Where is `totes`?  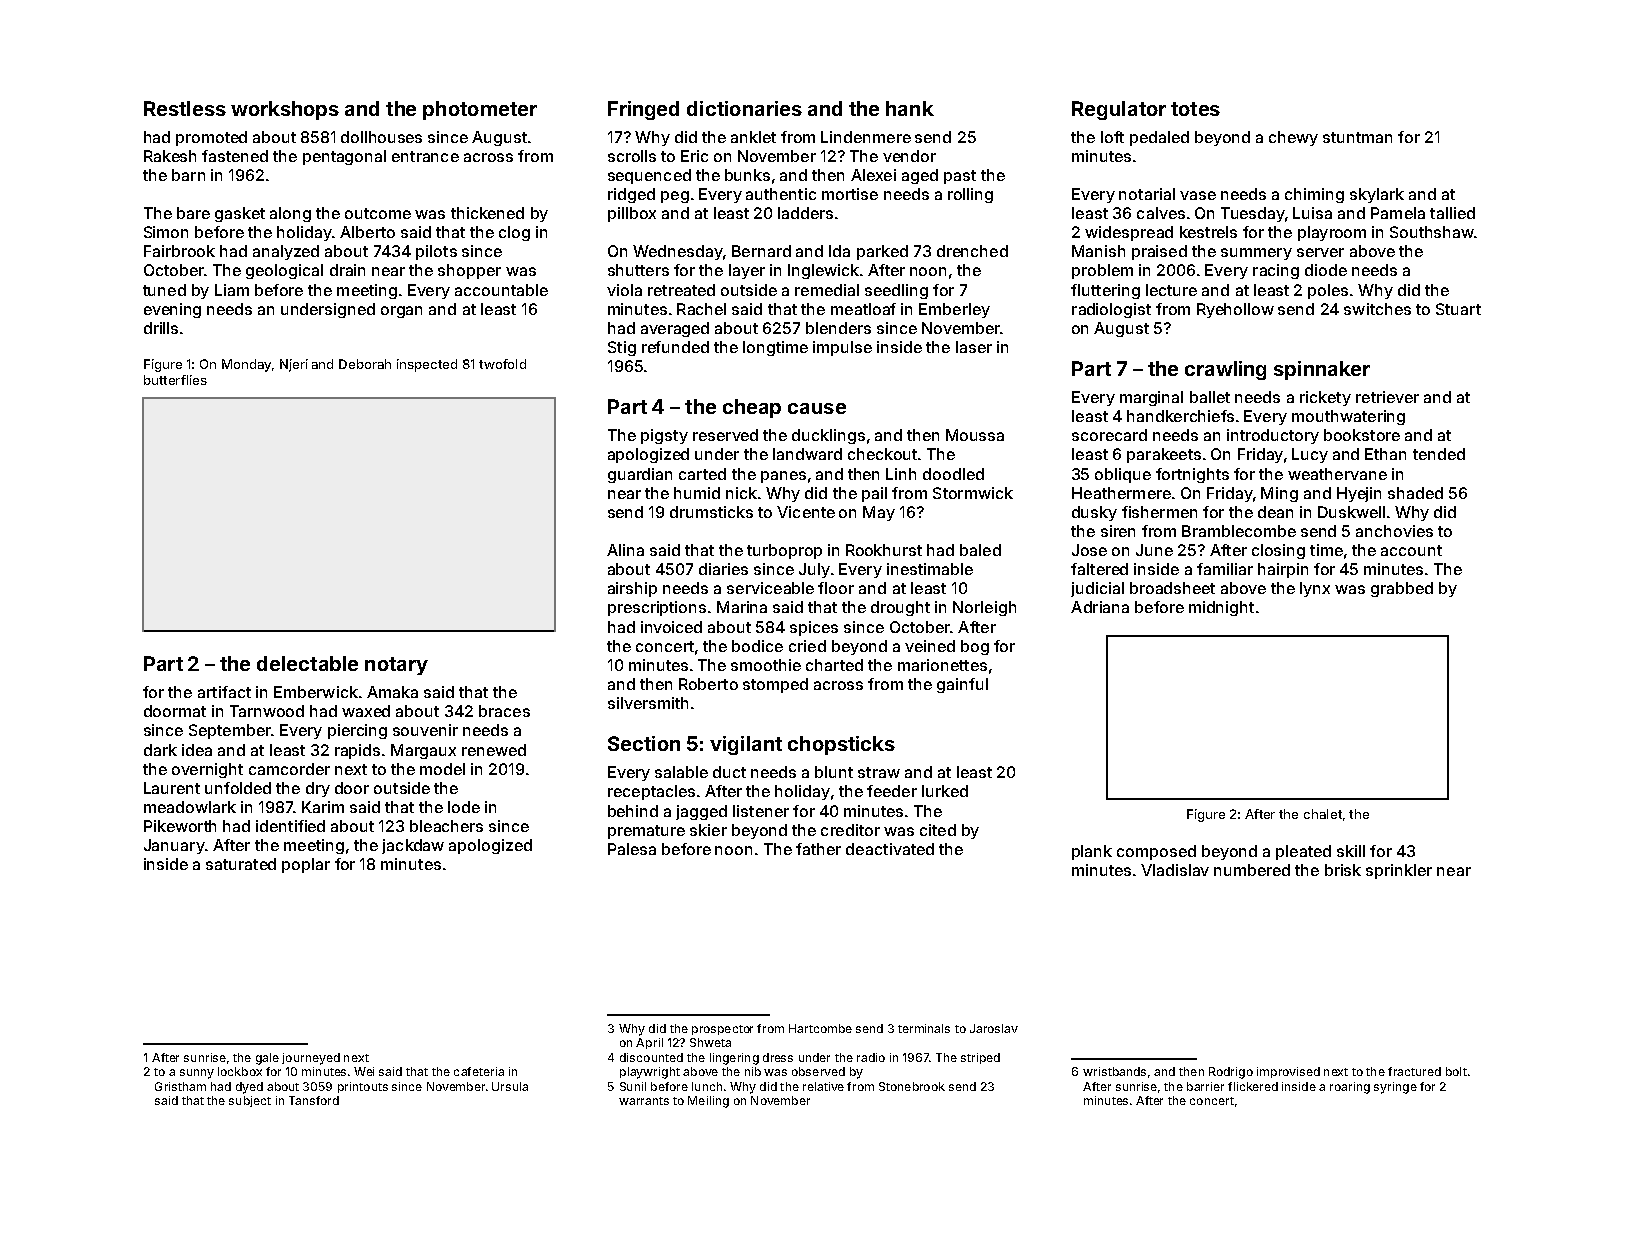
totes is located at coordinates (1195, 109).
